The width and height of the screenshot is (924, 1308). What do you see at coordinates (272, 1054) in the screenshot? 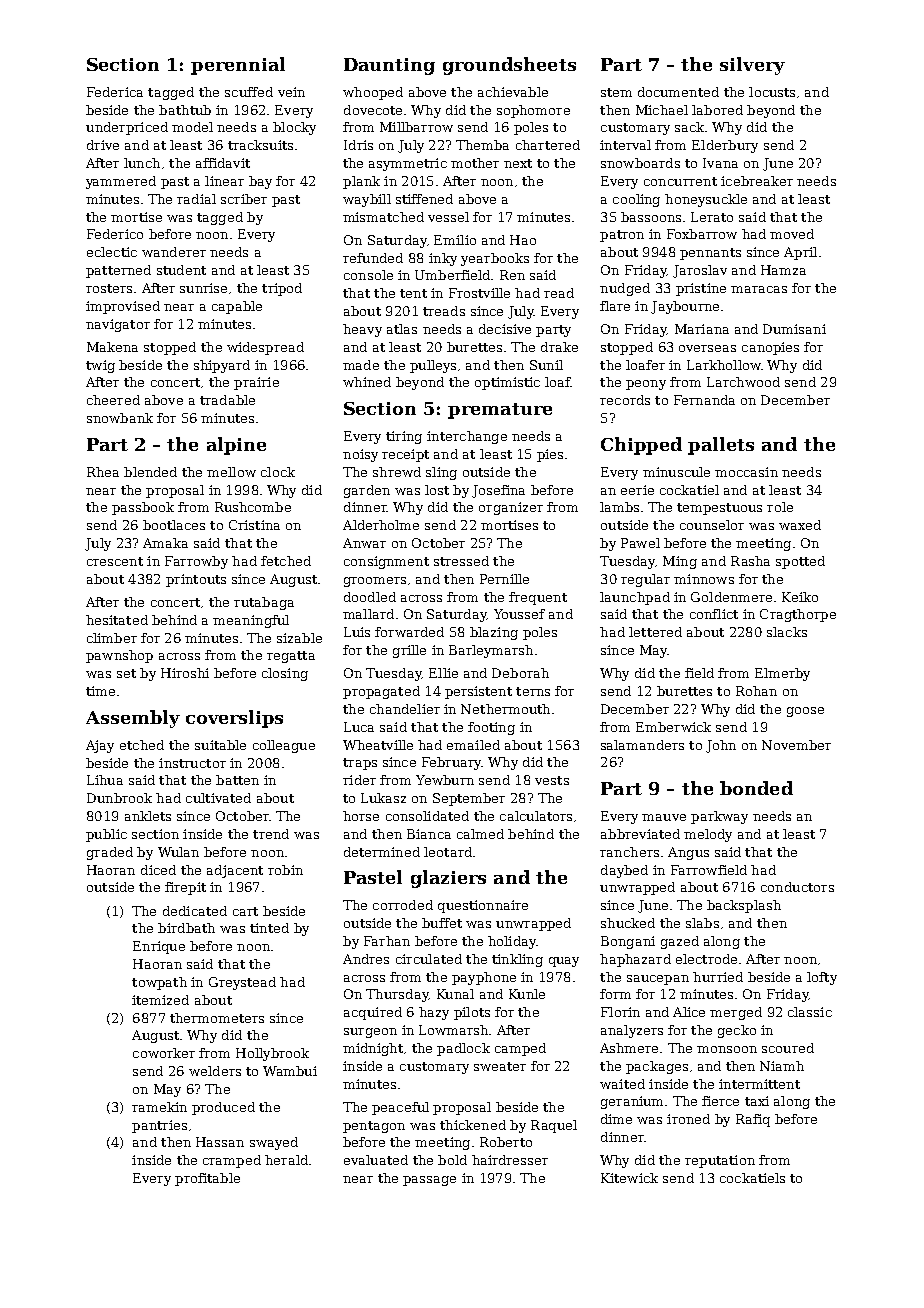
I see `Hollybrook` at bounding box center [272, 1054].
